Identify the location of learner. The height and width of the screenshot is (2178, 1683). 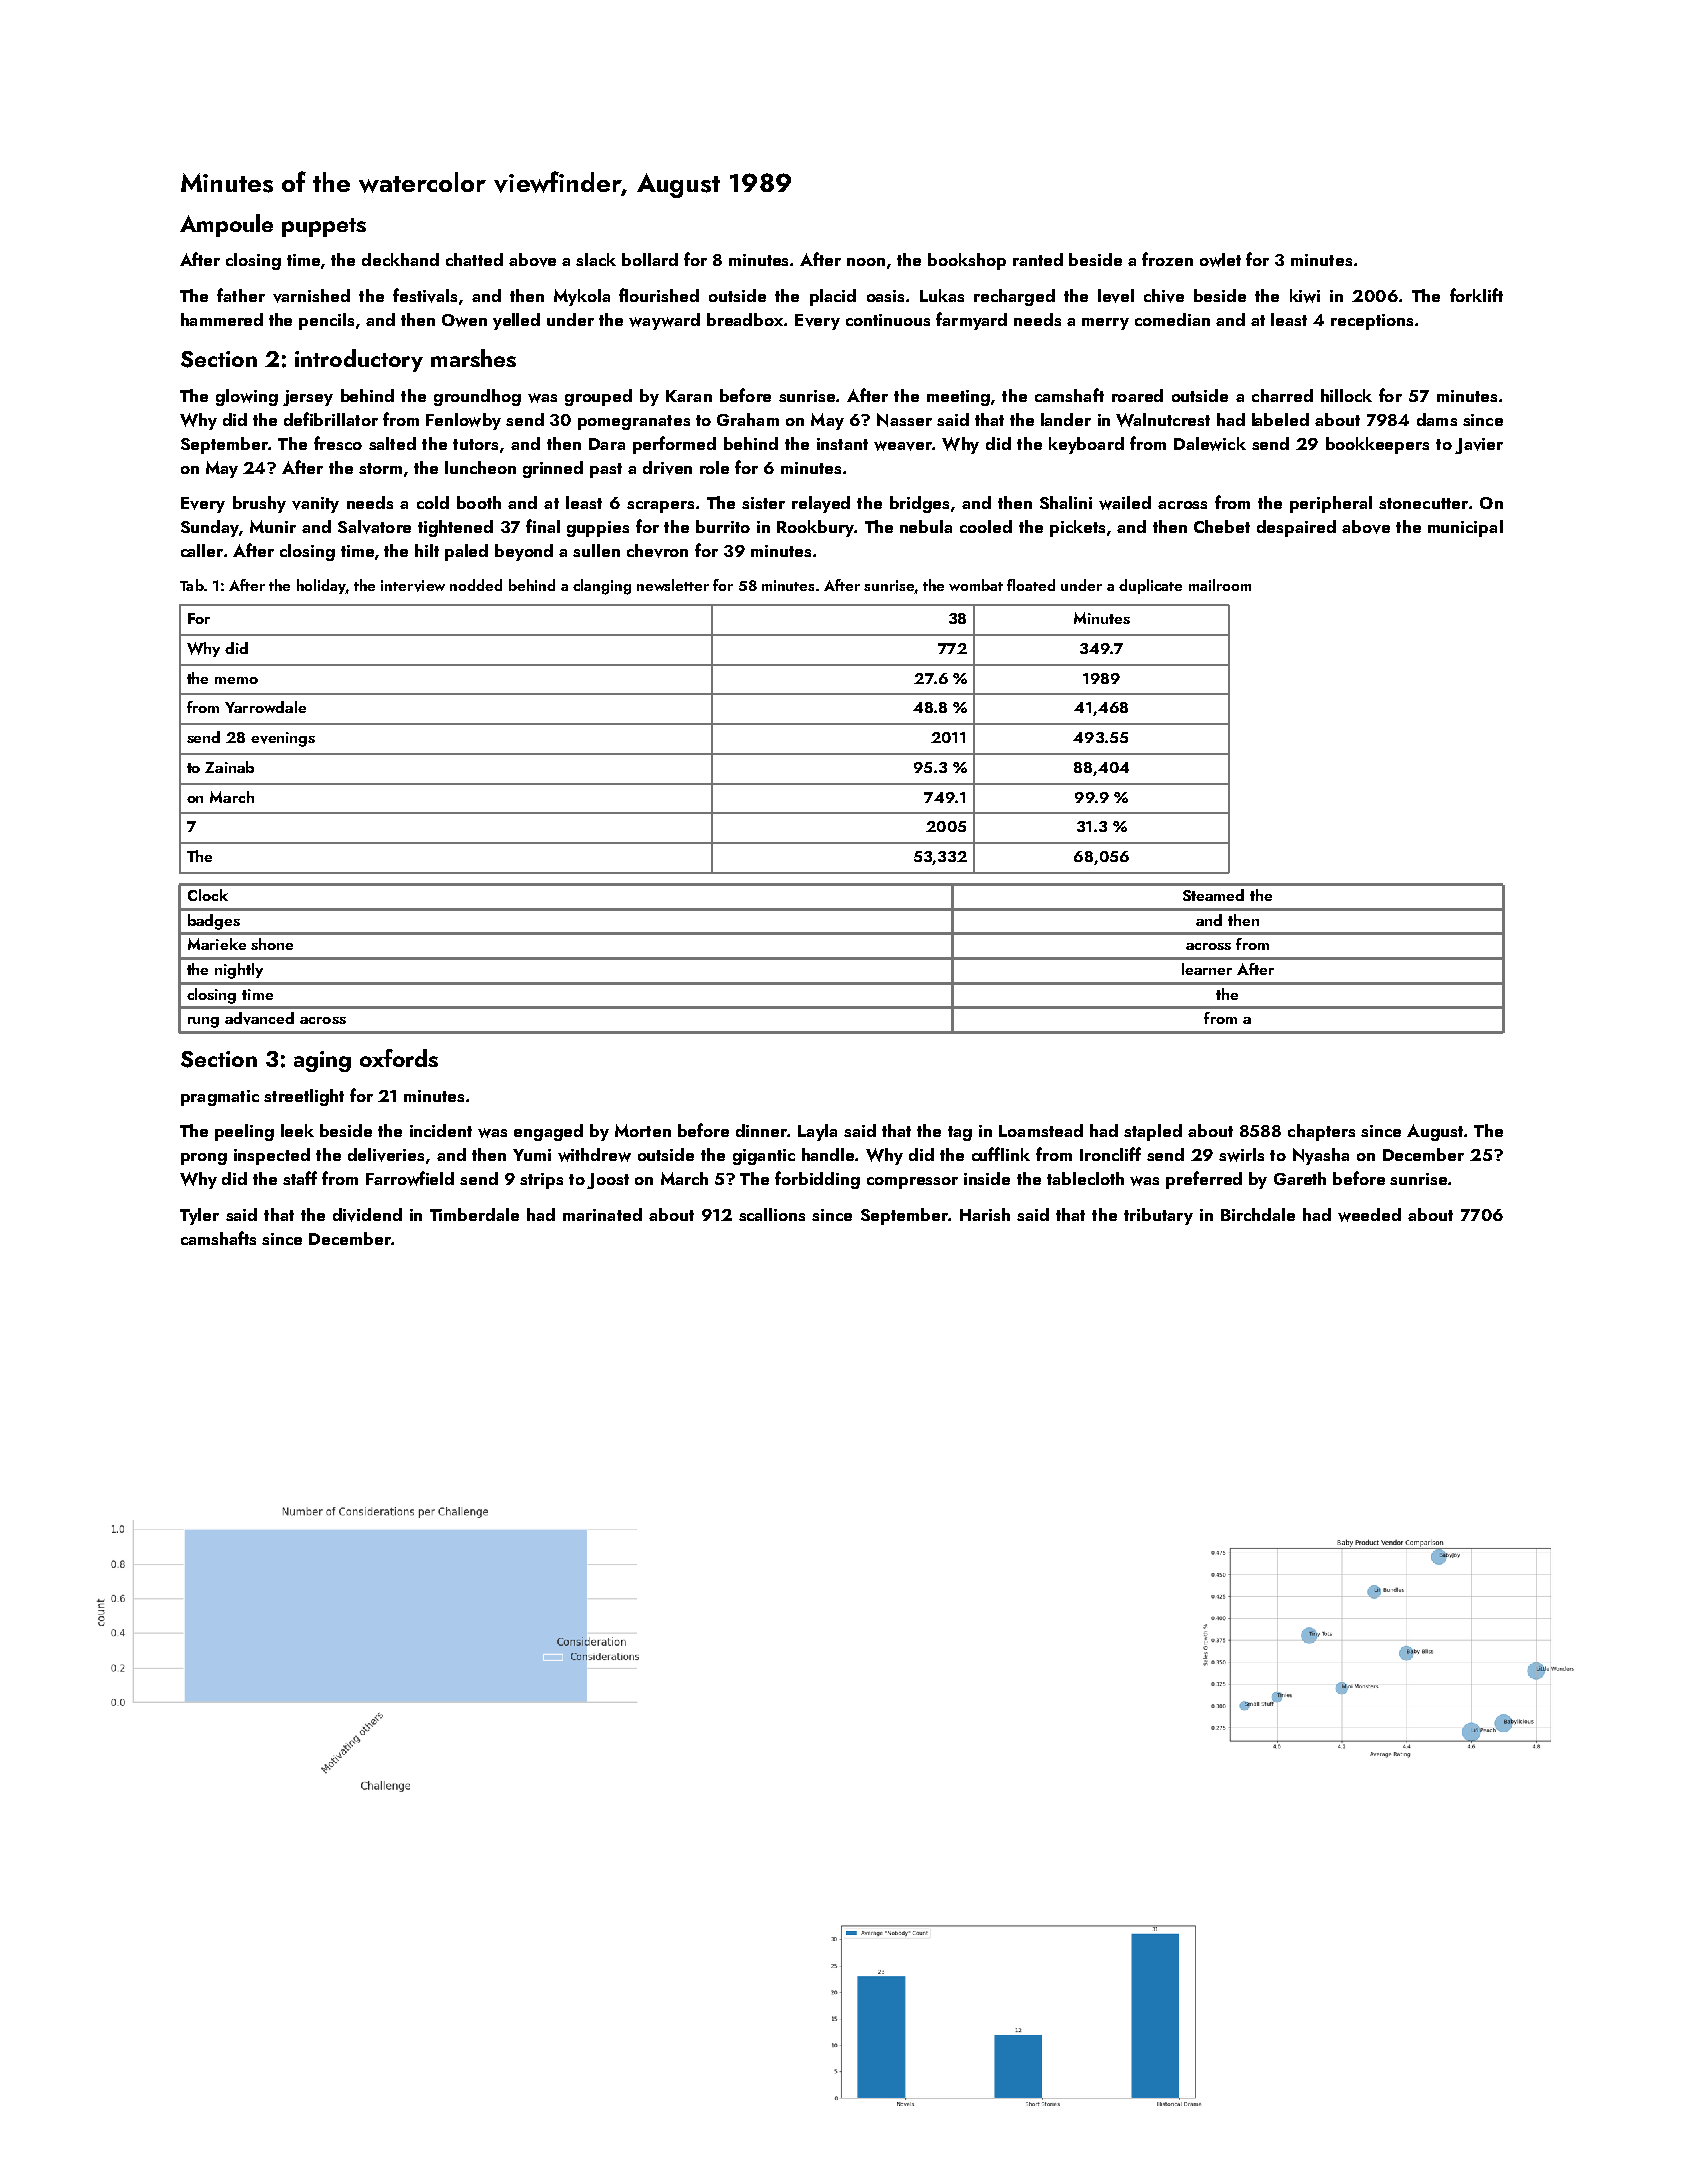
(1207, 969).
